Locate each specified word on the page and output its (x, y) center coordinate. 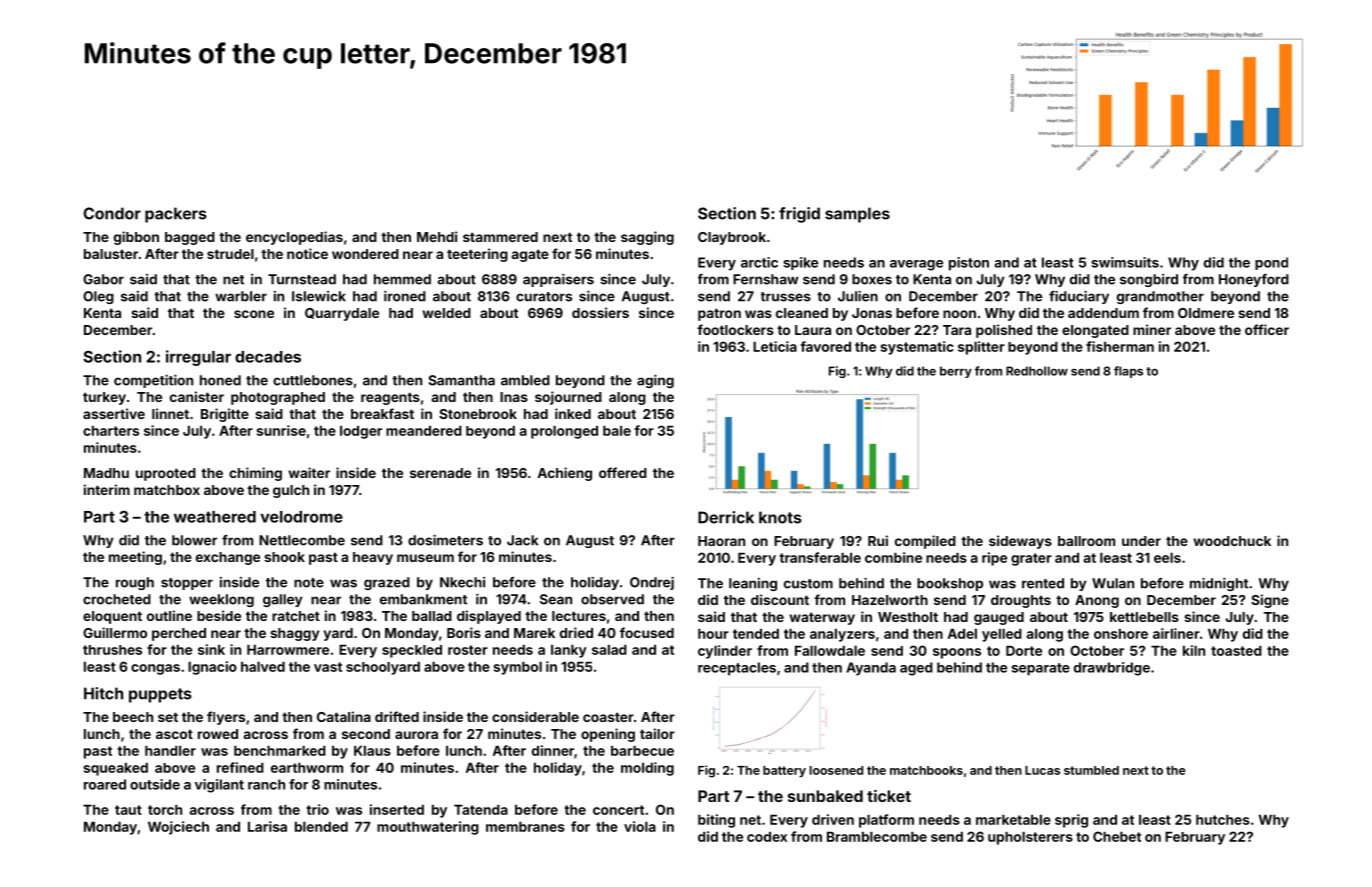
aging (655, 381)
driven (833, 819)
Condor (112, 213)
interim (107, 489)
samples (857, 215)
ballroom (1086, 541)
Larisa (267, 826)
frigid (799, 215)
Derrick (726, 517)
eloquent (112, 617)
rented (1043, 583)
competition (153, 381)
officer (1267, 329)
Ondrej (652, 583)
